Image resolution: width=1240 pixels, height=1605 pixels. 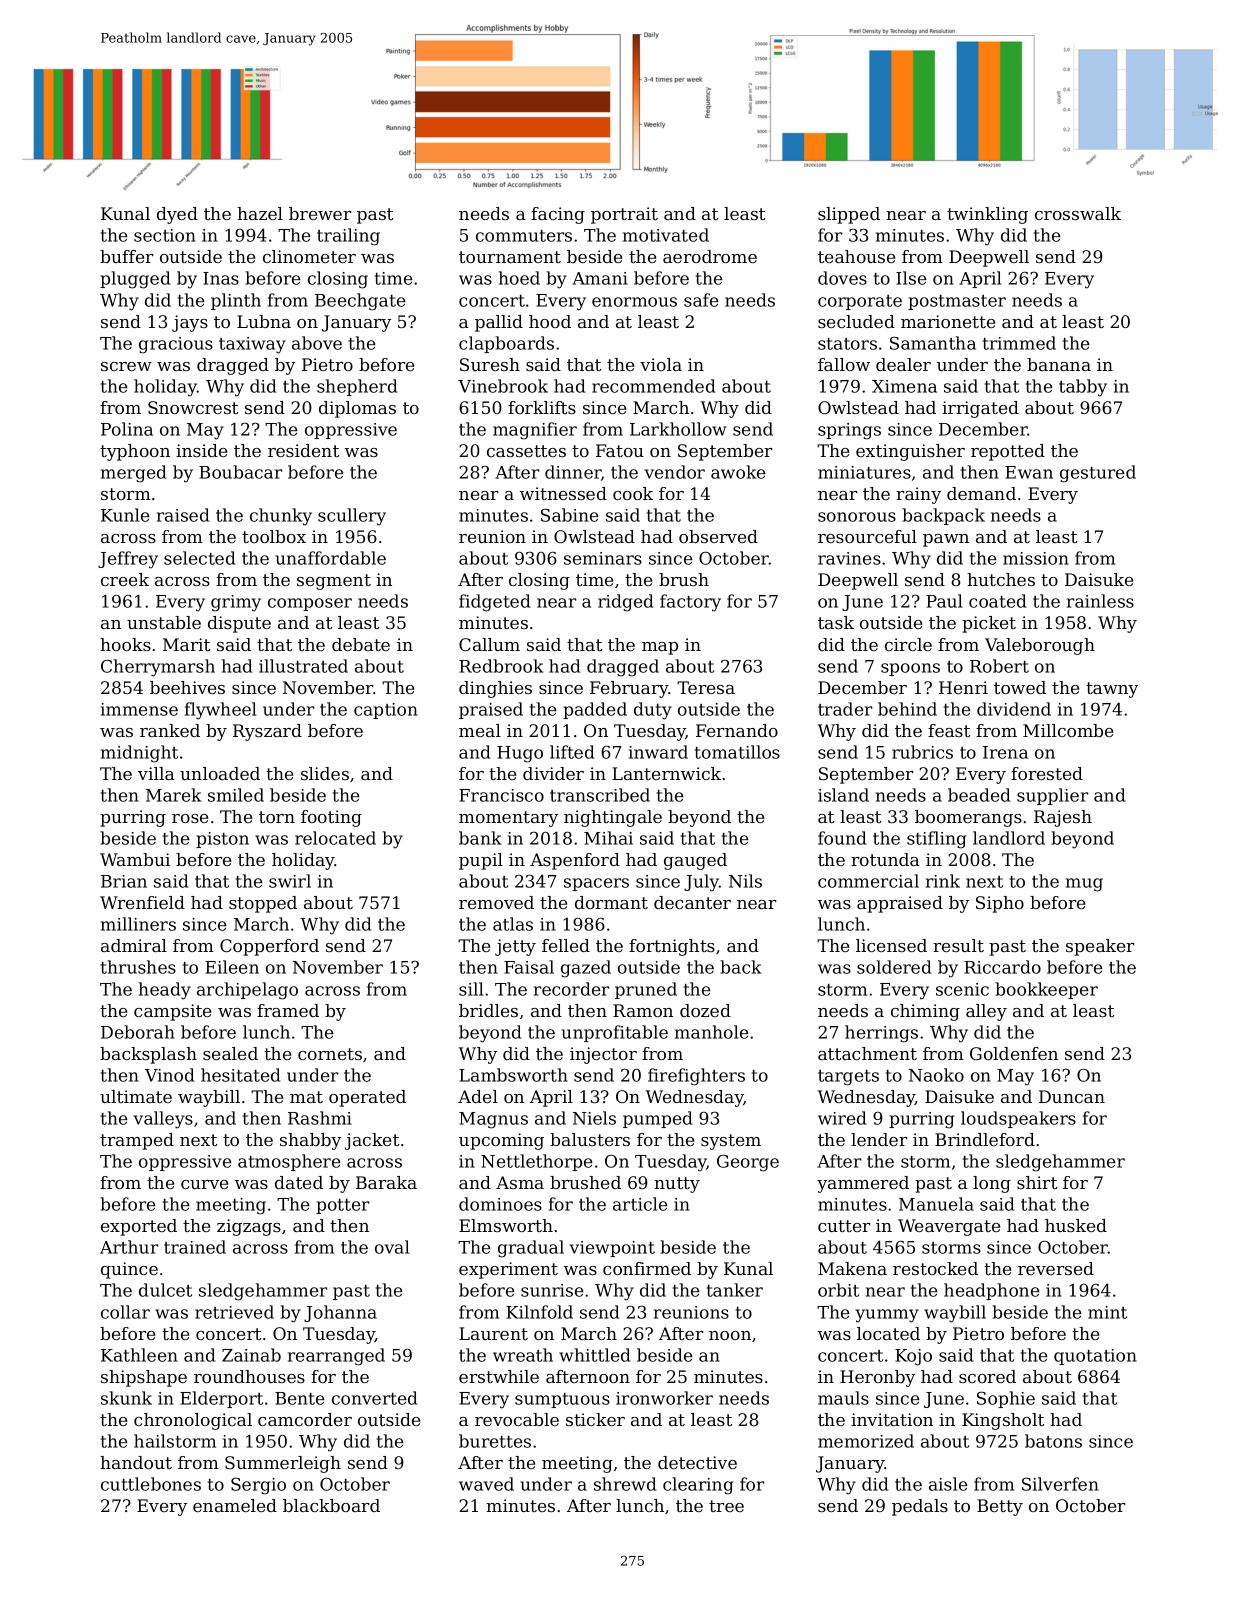 I want to click on twinkling, so click(x=987, y=215).
